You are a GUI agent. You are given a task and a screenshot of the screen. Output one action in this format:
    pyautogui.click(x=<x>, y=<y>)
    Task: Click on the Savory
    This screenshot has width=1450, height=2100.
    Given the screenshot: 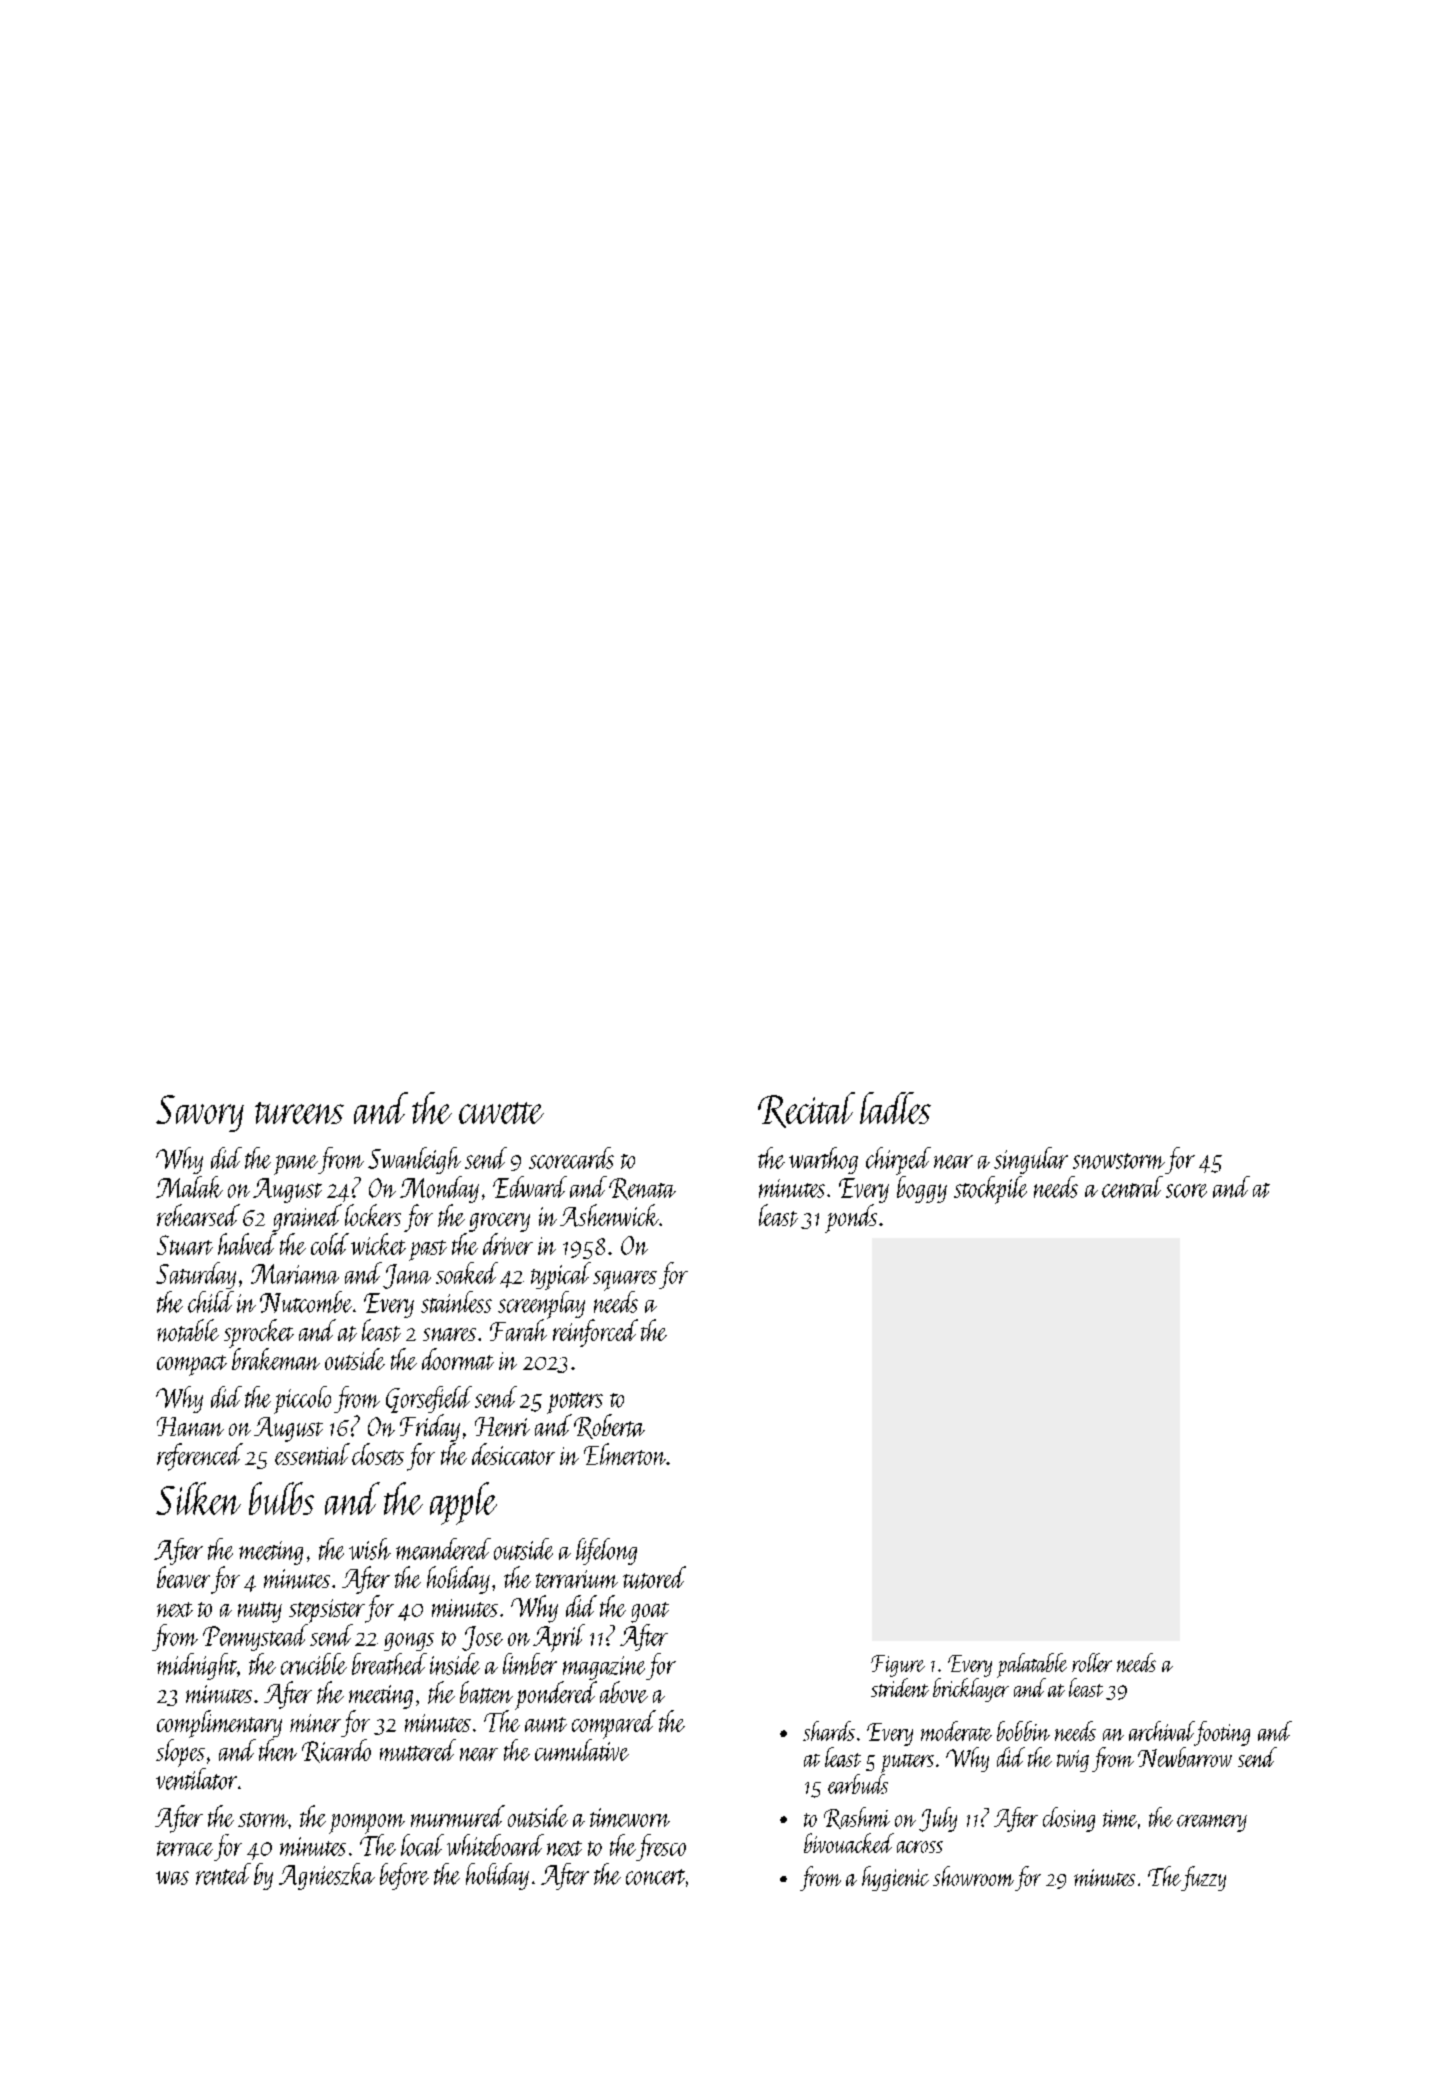 What is the action you would take?
    pyautogui.click(x=200, y=1113)
